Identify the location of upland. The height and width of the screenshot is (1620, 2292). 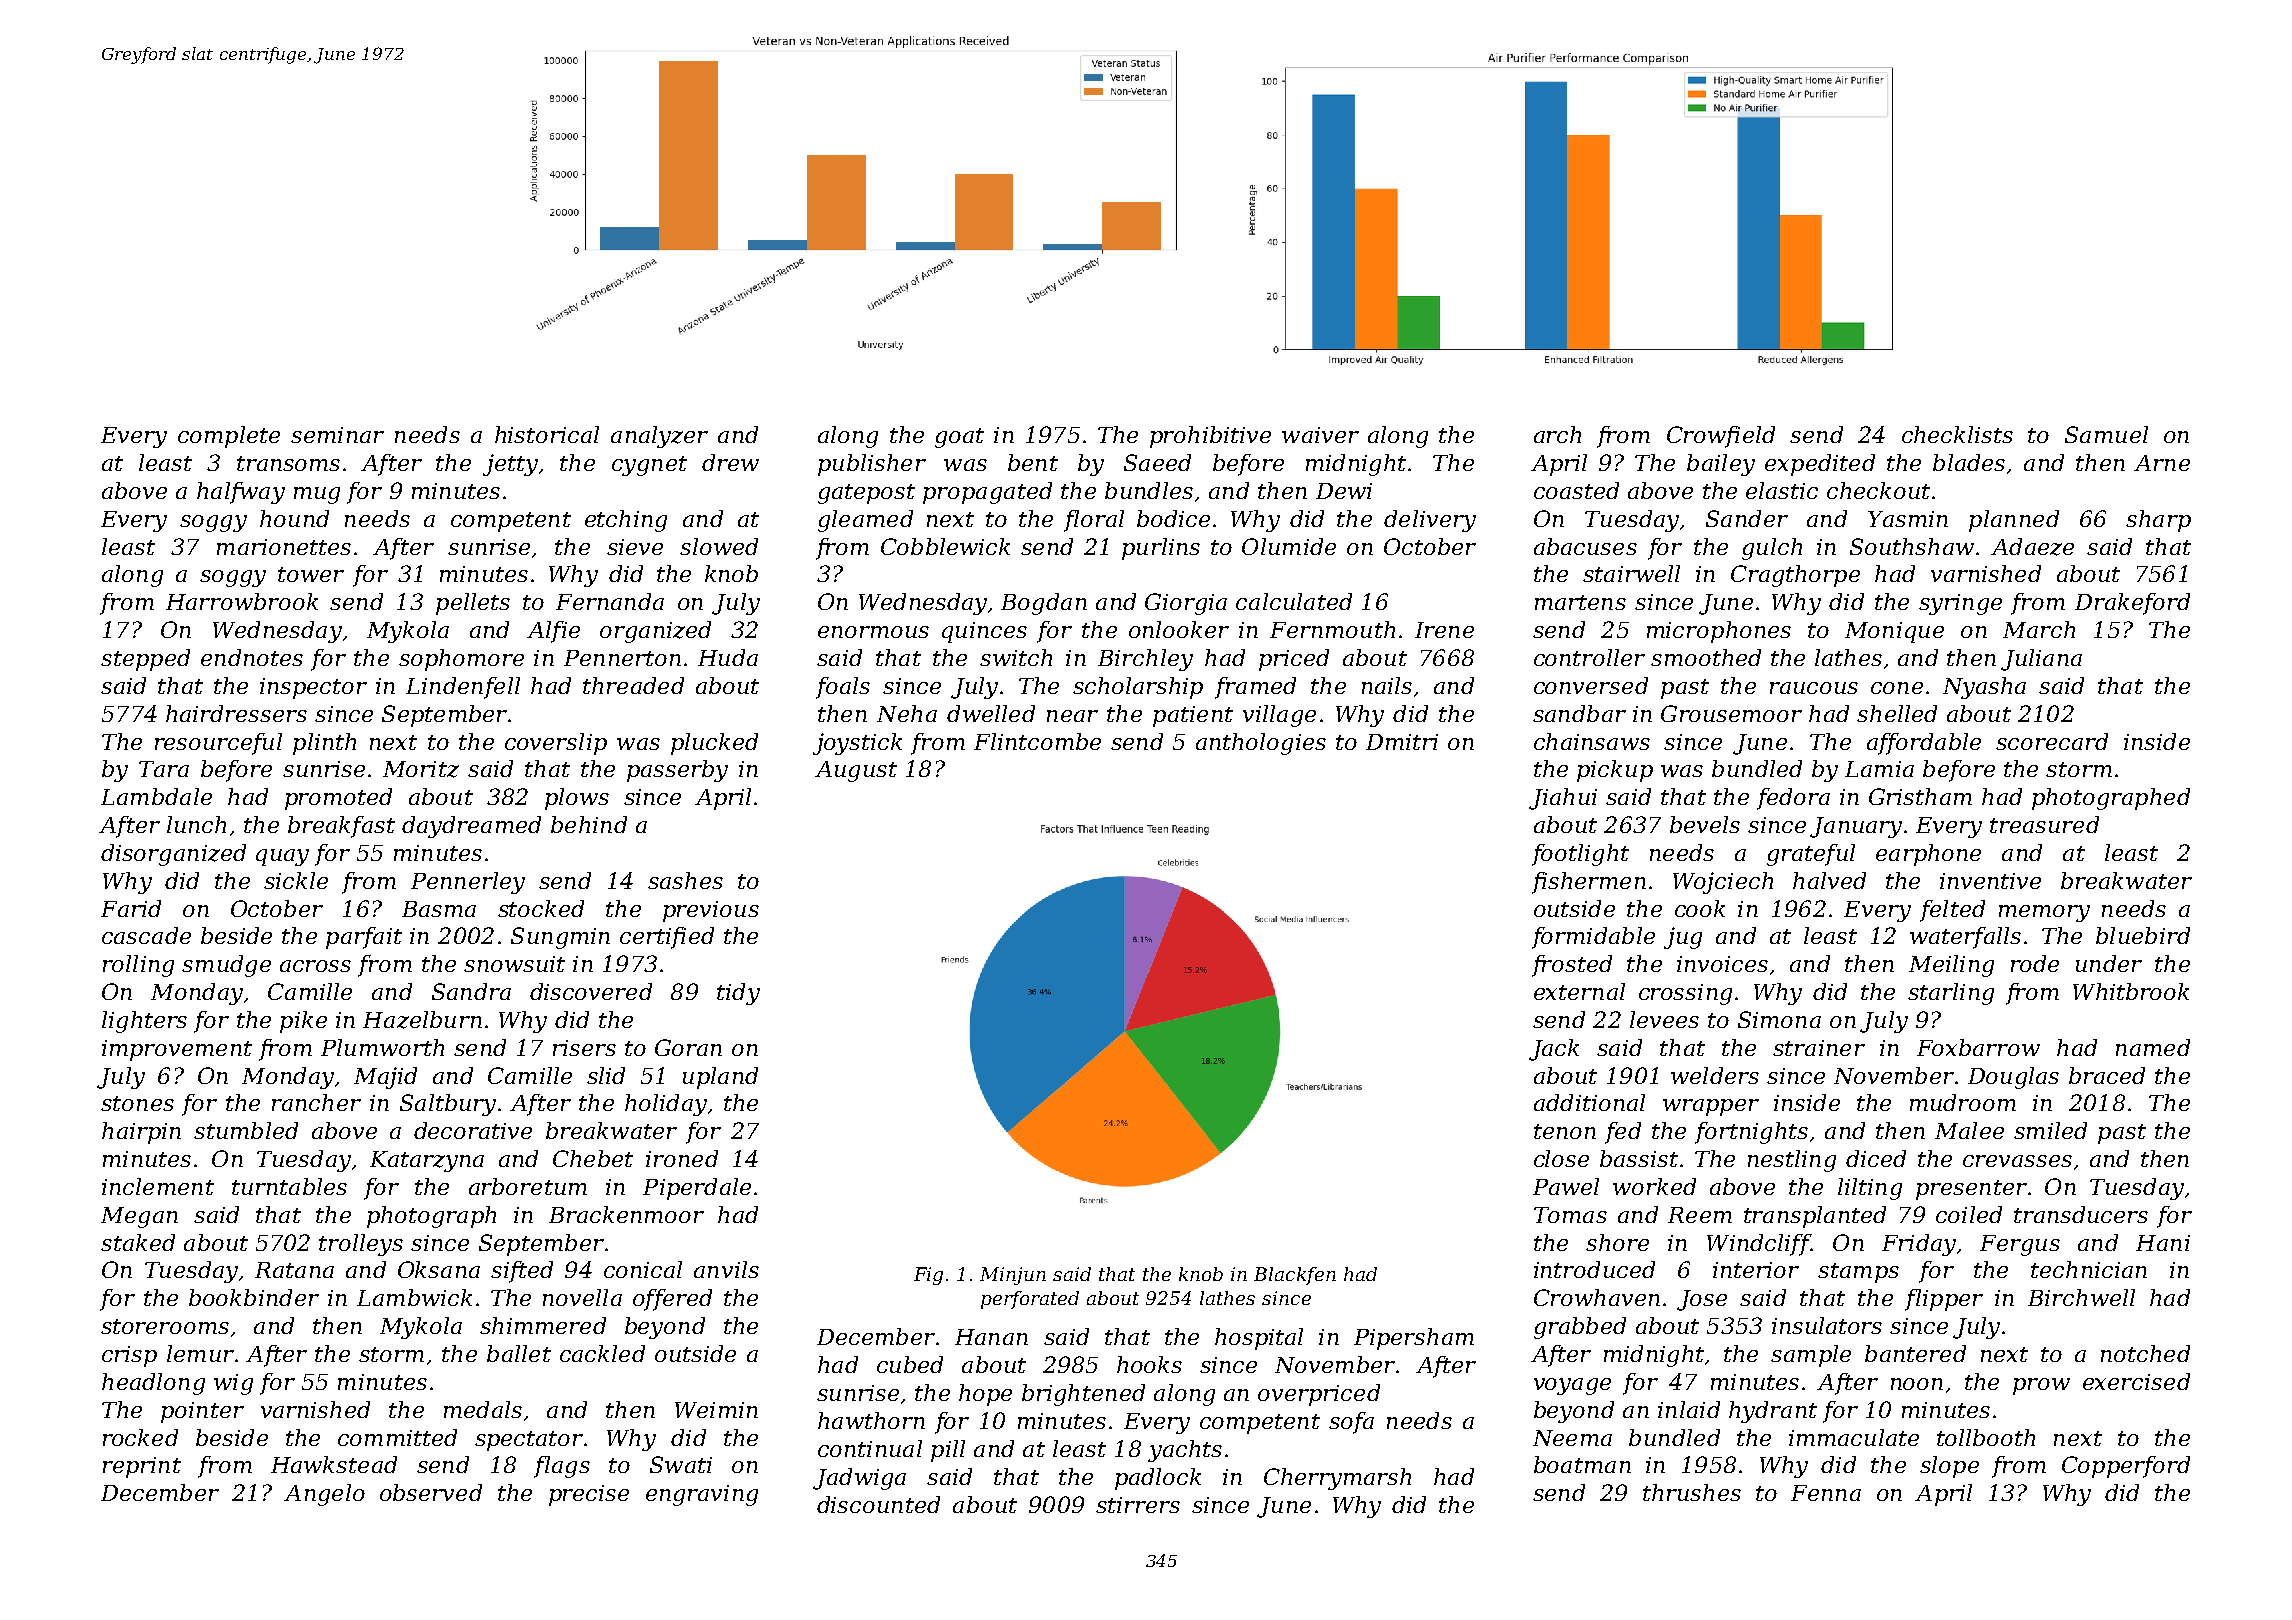
(720, 1078).
